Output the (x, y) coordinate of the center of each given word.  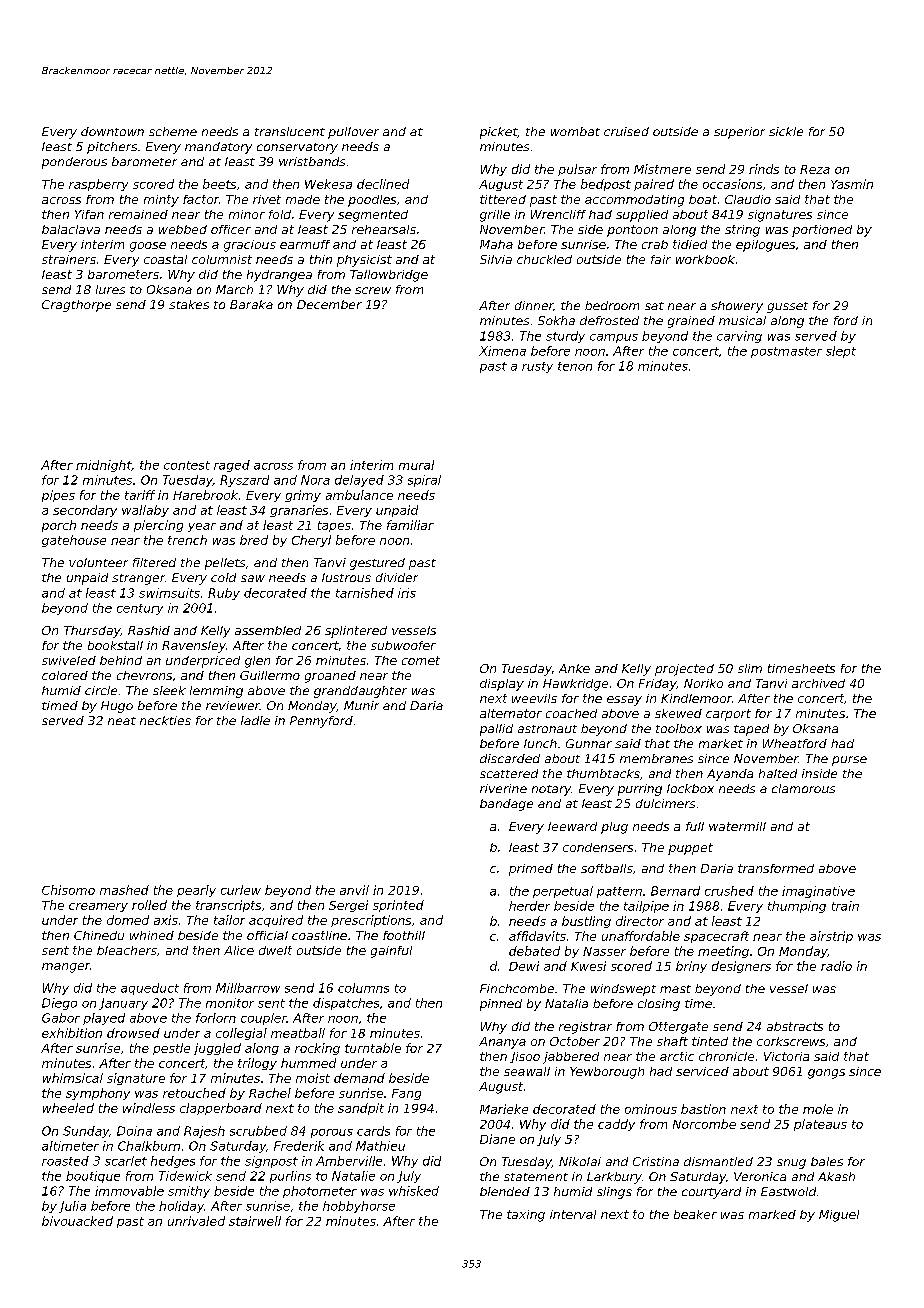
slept (841, 352)
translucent (290, 131)
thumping (797, 907)
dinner (534, 305)
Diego (59, 1004)
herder (529, 906)
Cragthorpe (76, 306)
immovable (129, 1191)
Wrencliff (558, 214)
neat (122, 721)
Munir (361, 705)
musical (742, 320)
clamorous (803, 788)
